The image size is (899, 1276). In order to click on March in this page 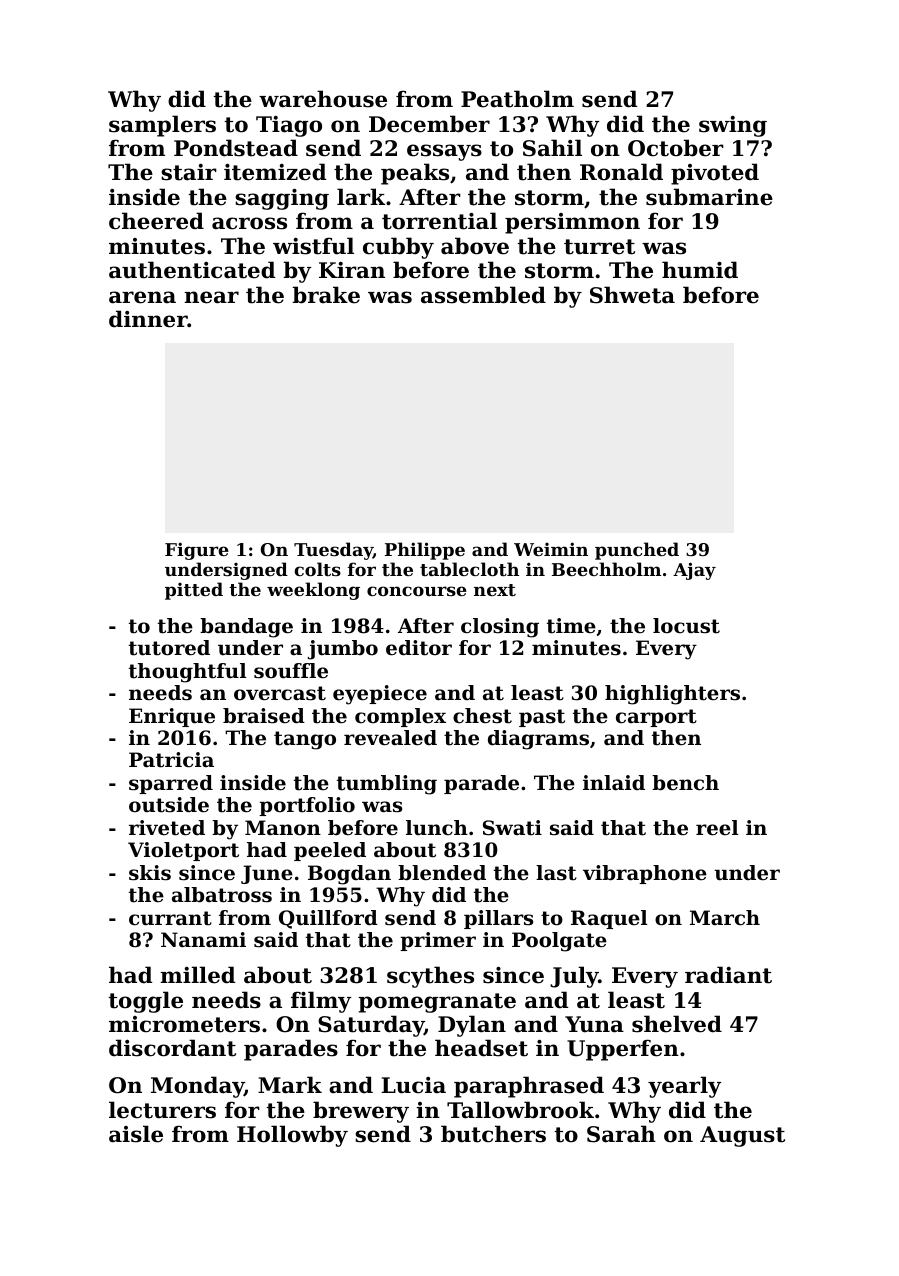, I will do `click(725, 918)`.
